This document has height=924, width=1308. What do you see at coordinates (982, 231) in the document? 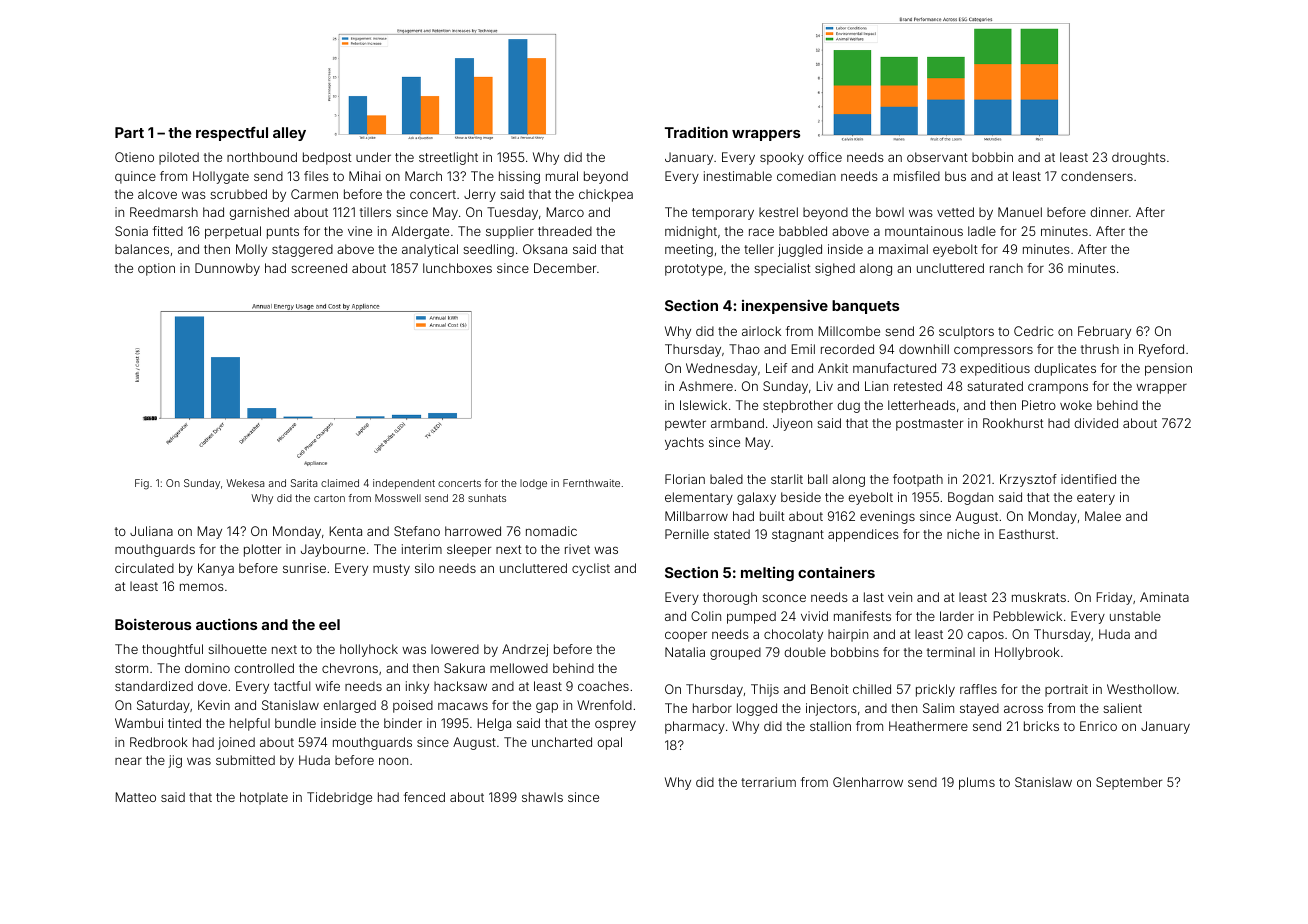
I see `ladle` at bounding box center [982, 231].
